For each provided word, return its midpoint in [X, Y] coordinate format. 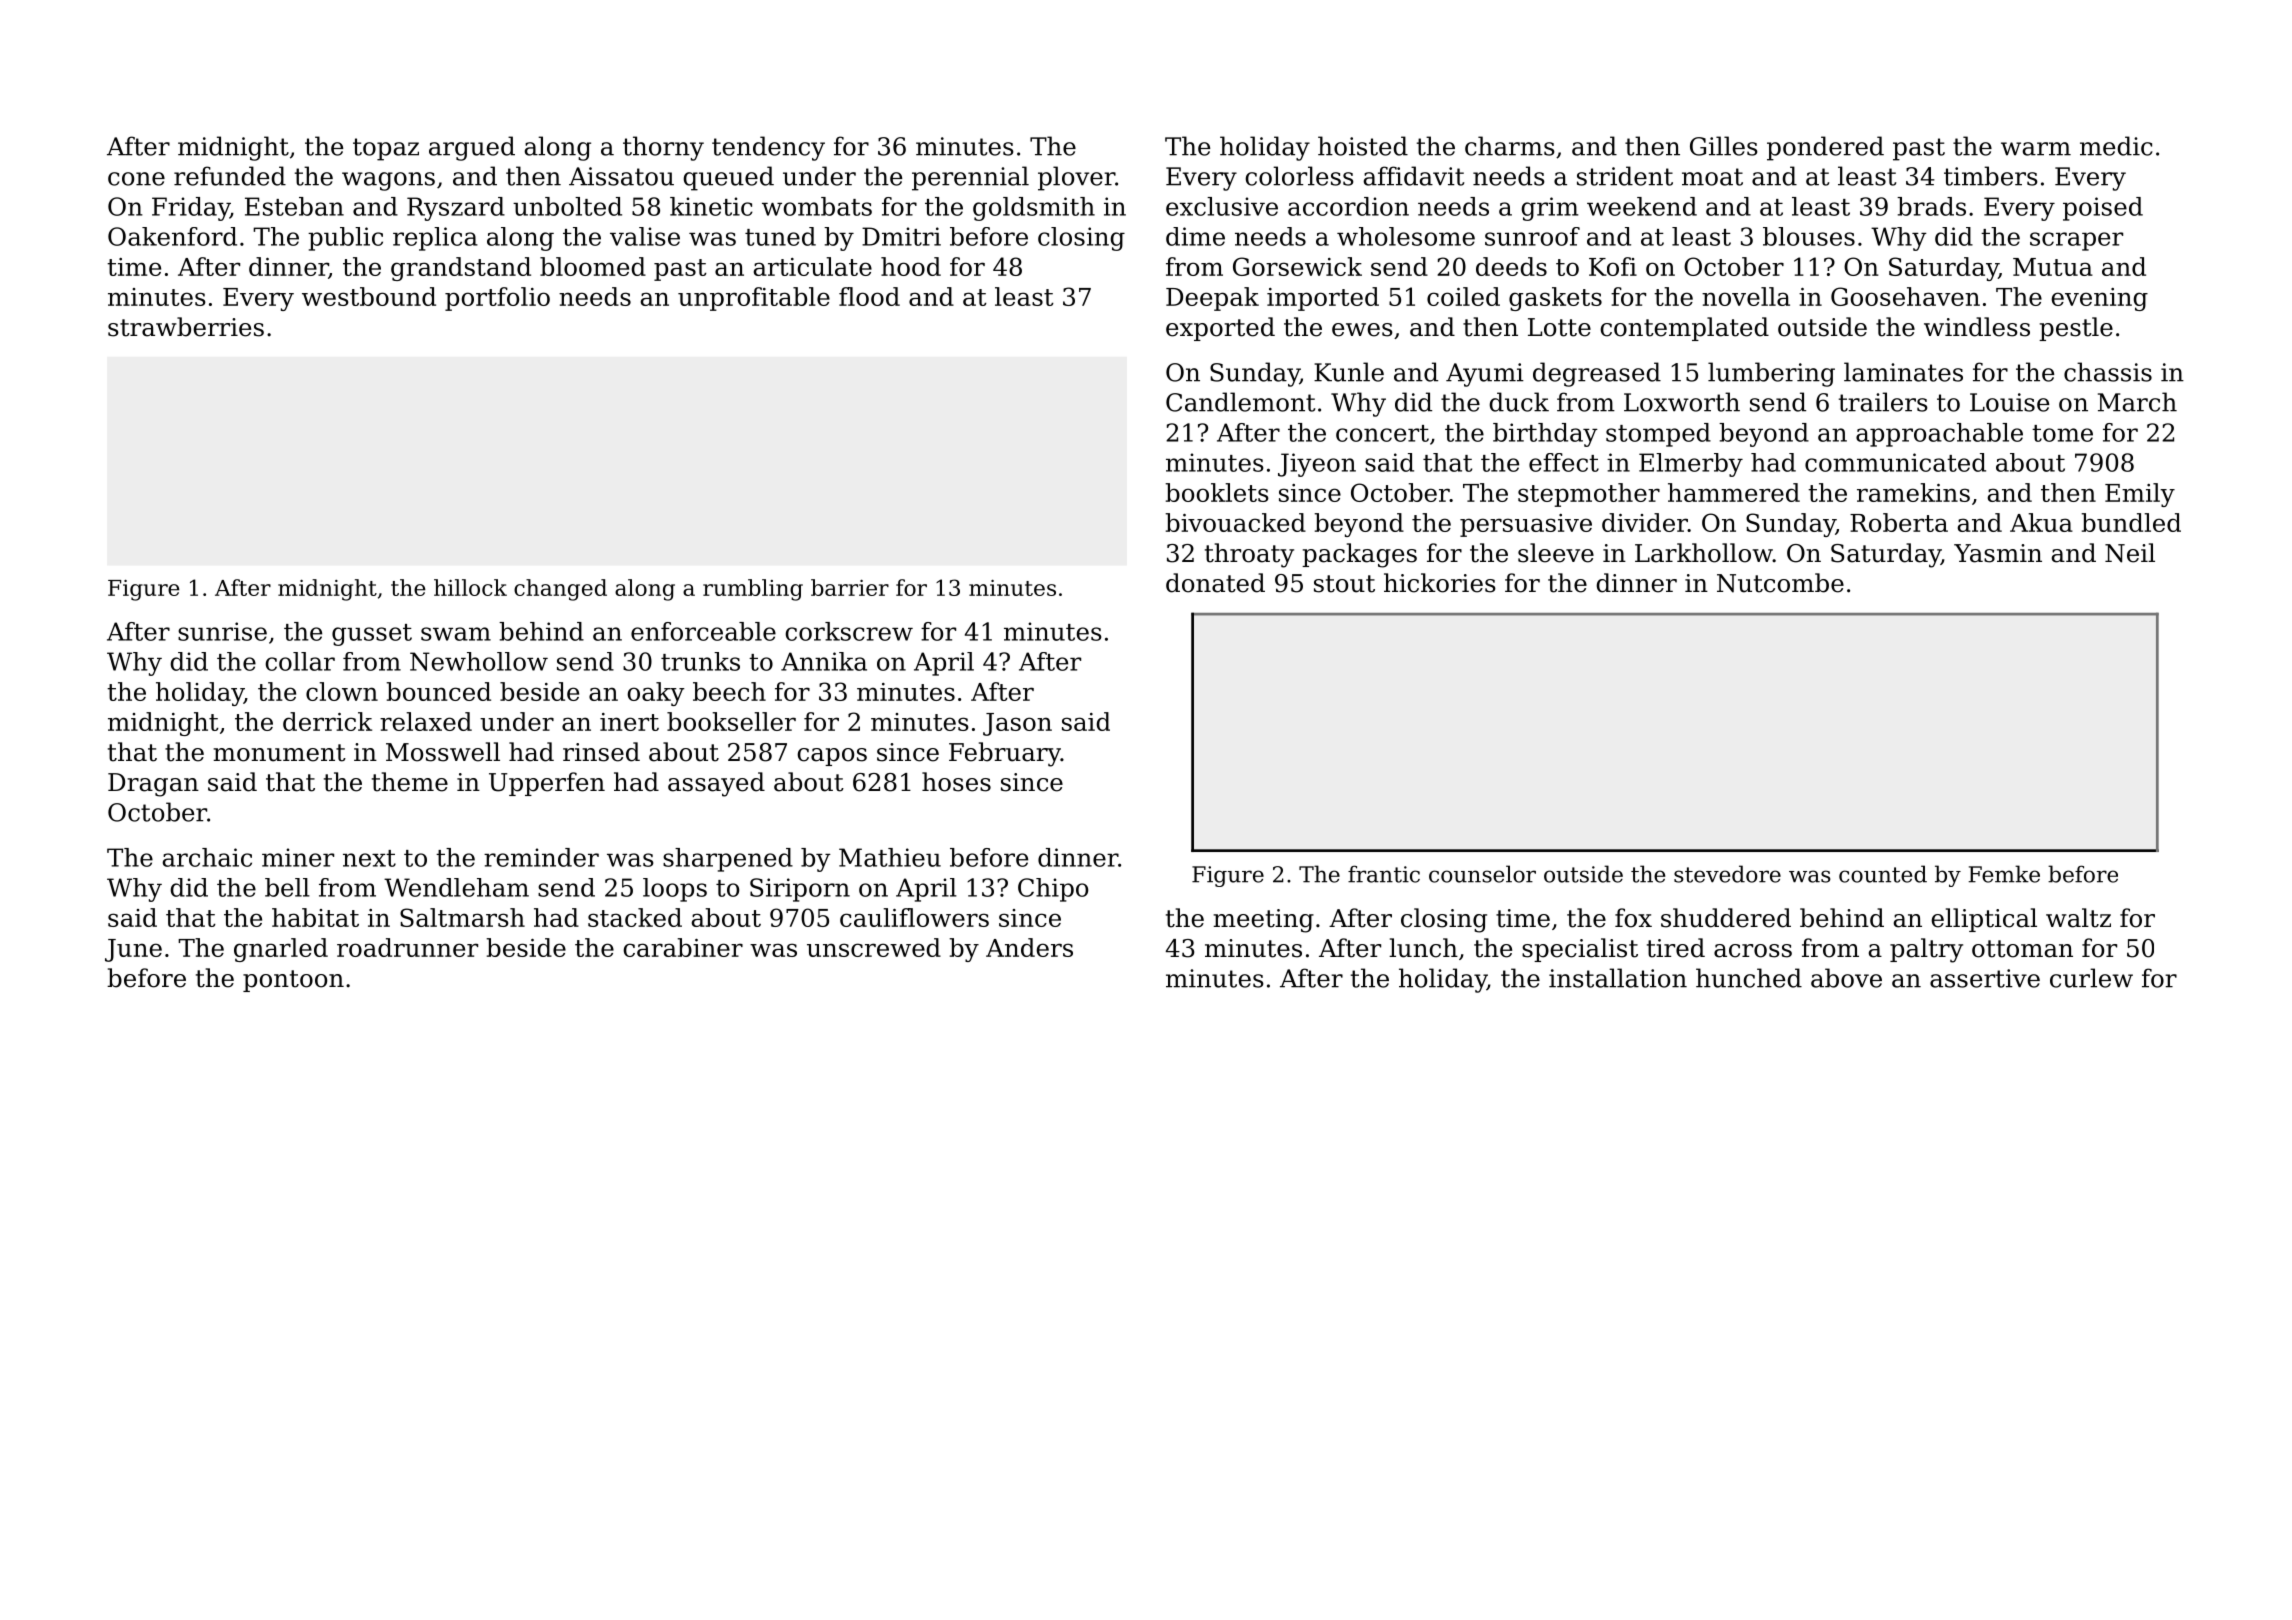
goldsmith [1034, 209]
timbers [1991, 176]
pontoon [293, 981]
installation [1618, 978]
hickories [1440, 583]
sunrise [222, 631]
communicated [1895, 462]
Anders [1029, 947]
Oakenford [172, 236]
